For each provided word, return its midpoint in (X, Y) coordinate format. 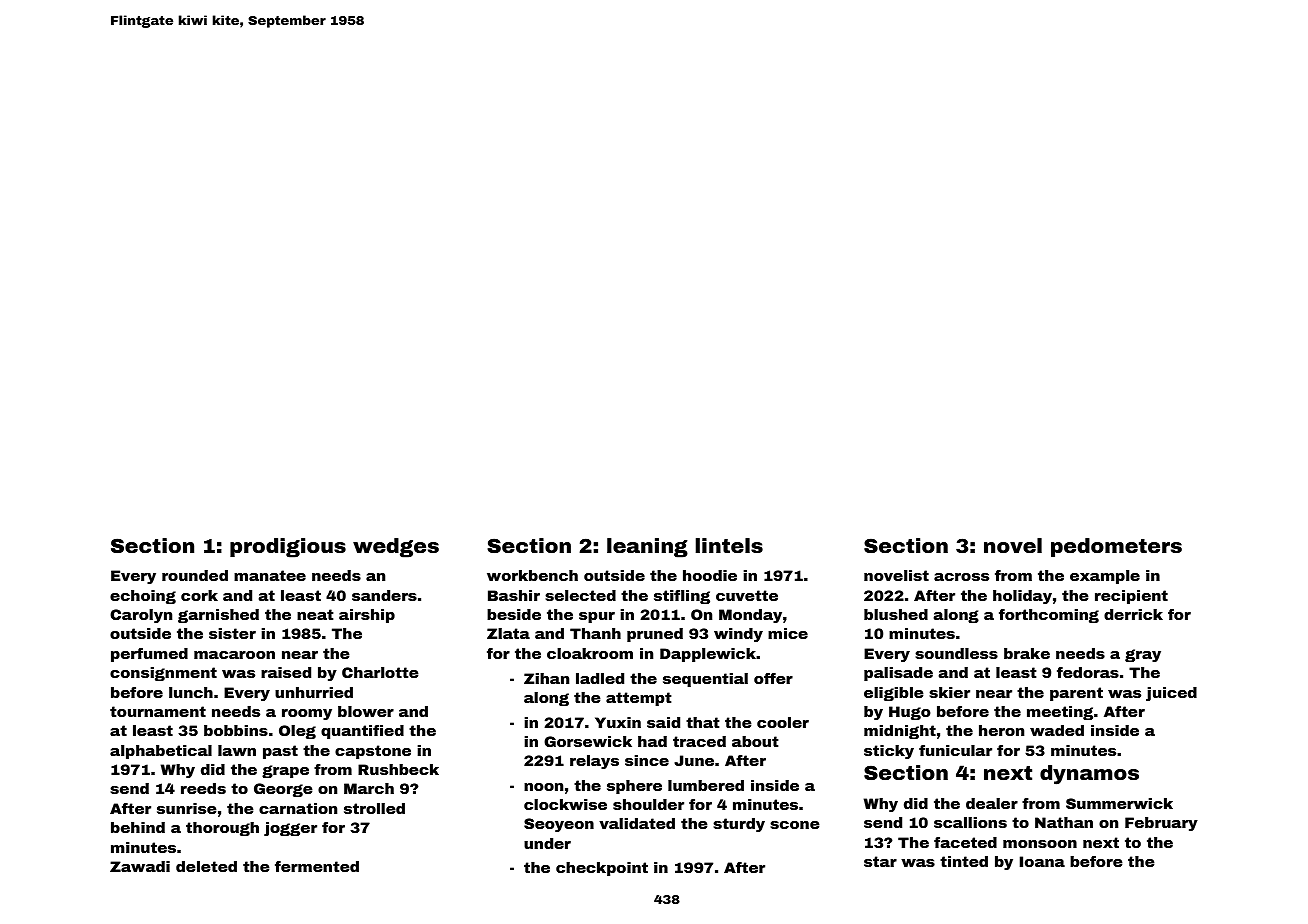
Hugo (910, 713)
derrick (1133, 614)
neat (315, 614)
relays (594, 762)
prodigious (288, 548)
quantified (362, 732)
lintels (729, 545)
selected (580, 595)
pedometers (1116, 547)
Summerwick (1119, 803)
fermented (317, 866)
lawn (237, 750)
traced (699, 741)
